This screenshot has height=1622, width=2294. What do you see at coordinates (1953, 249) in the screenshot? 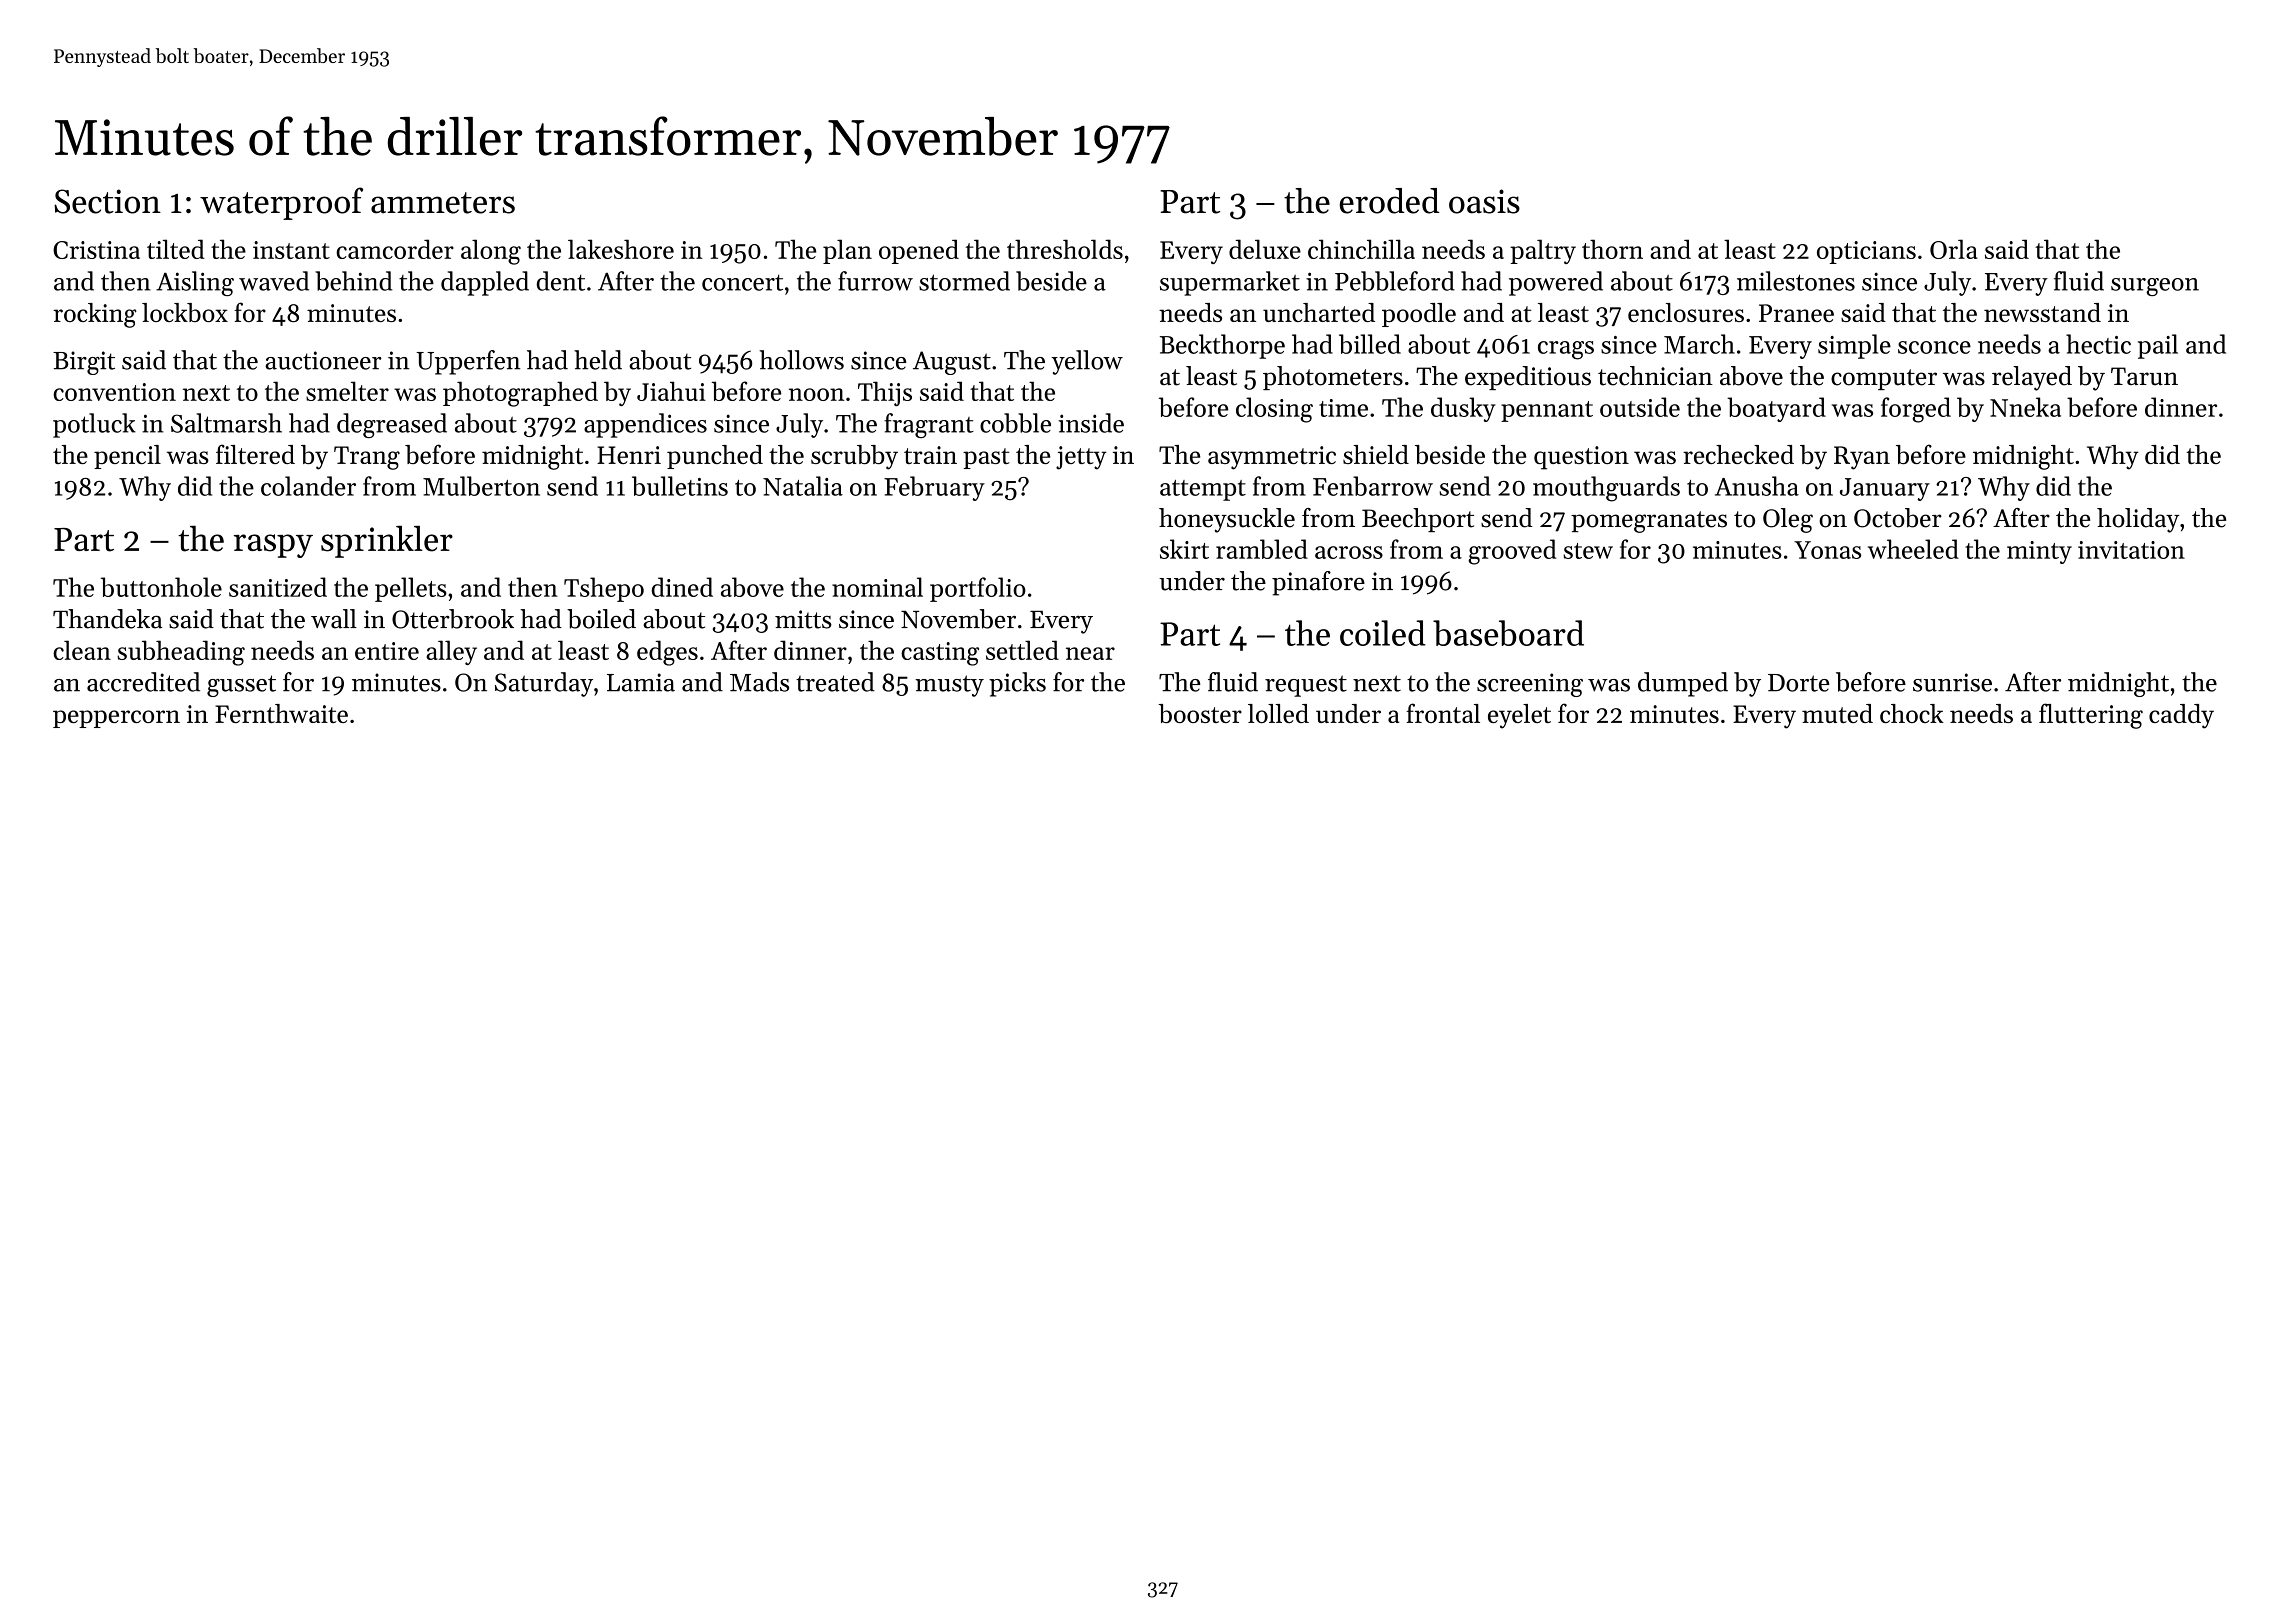
I see `Orla` at bounding box center [1953, 249].
